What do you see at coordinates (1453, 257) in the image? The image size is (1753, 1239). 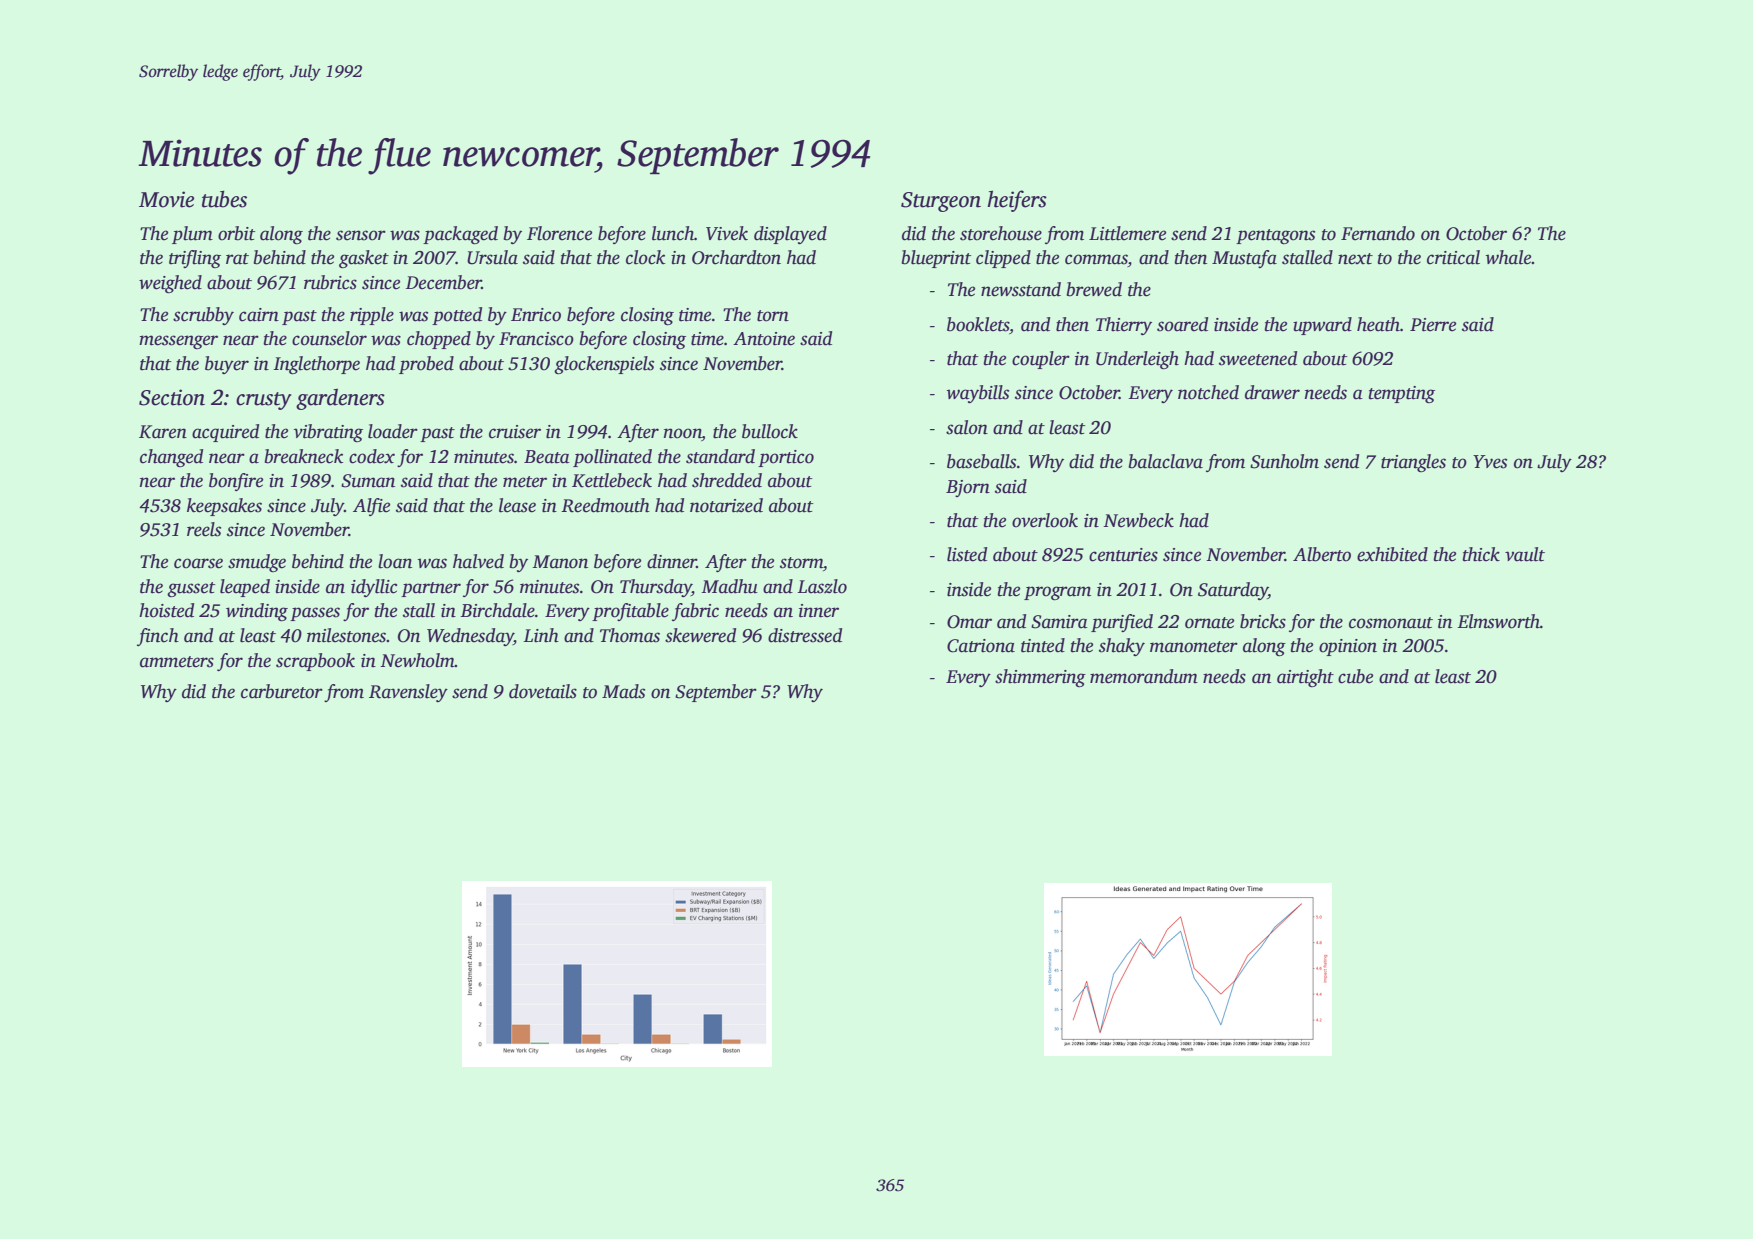 I see `critical` at bounding box center [1453, 257].
